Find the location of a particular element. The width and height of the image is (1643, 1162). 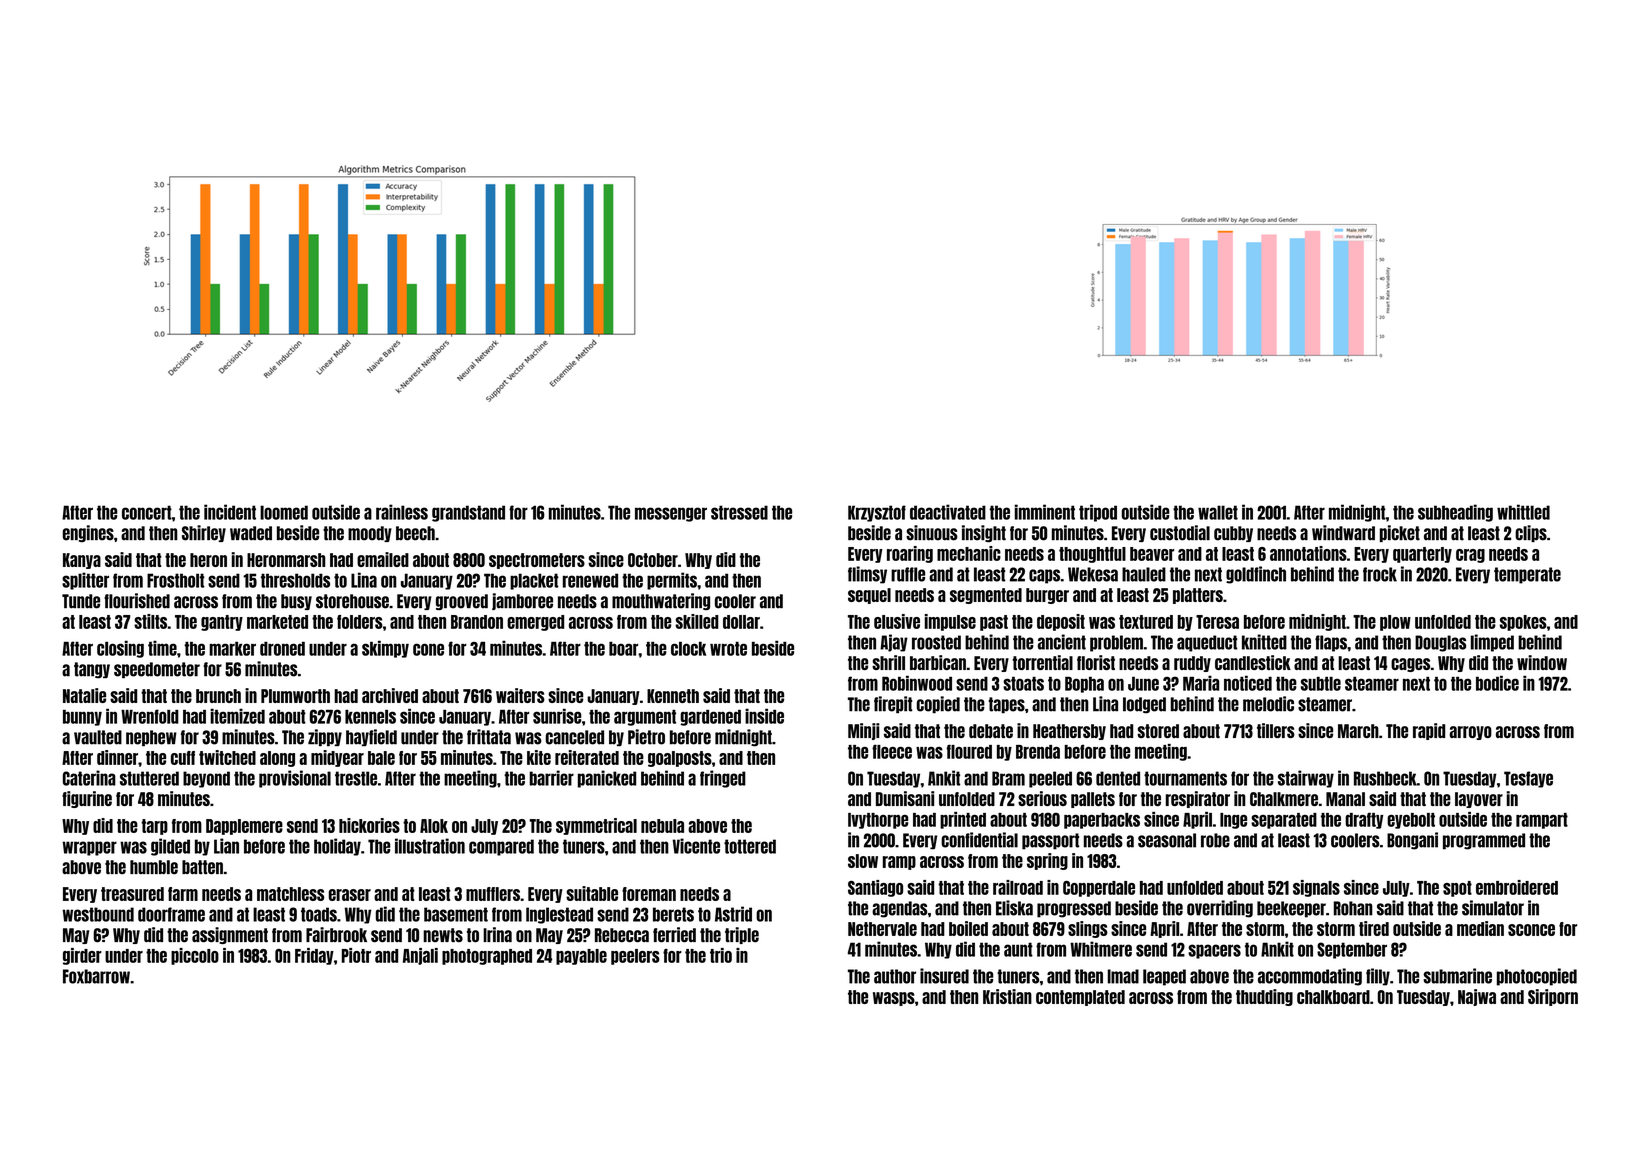

Tesfaye is located at coordinates (1528, 779).
